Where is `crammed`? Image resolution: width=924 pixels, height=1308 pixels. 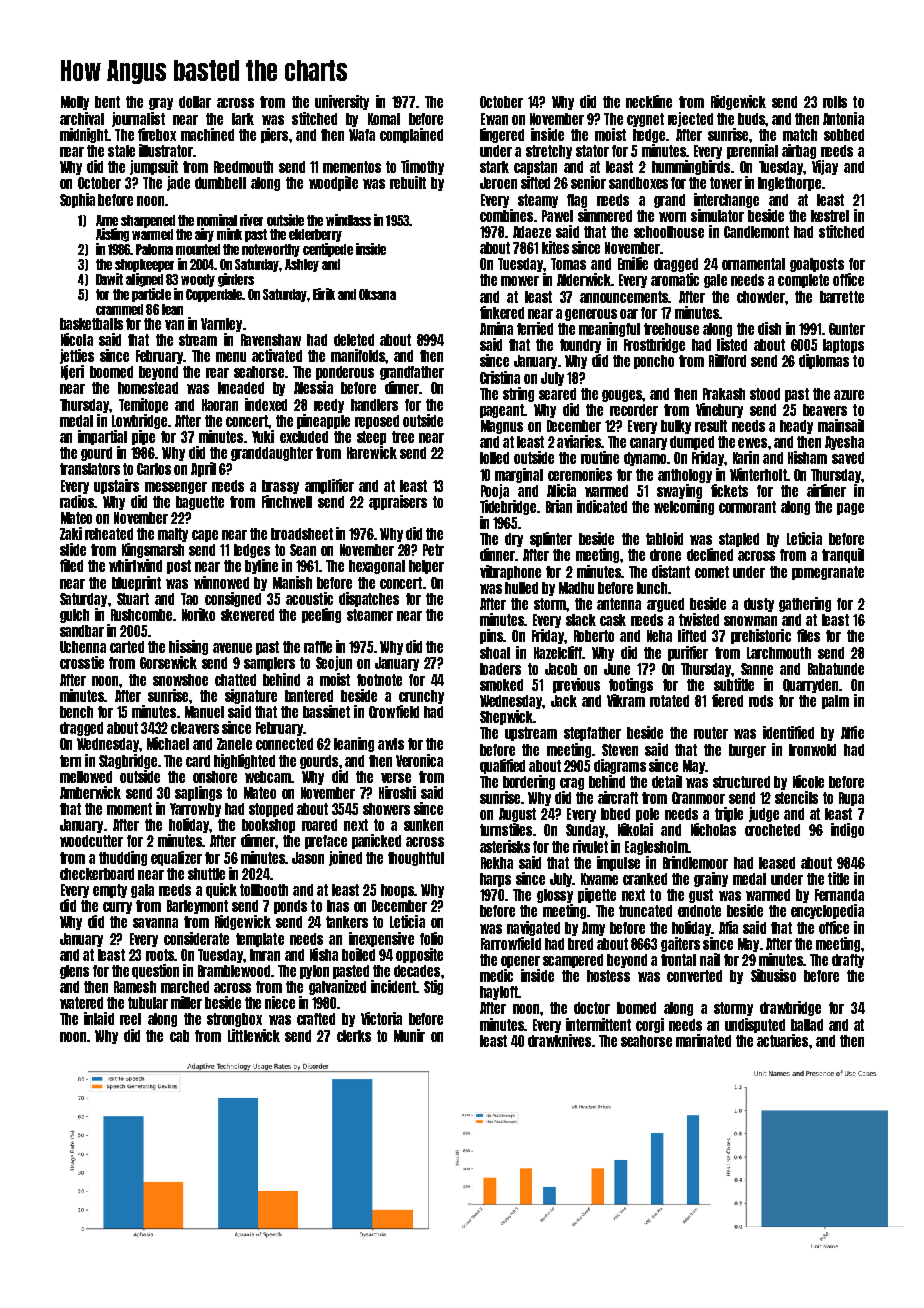 crammed is located at coordinates (119, 309).
